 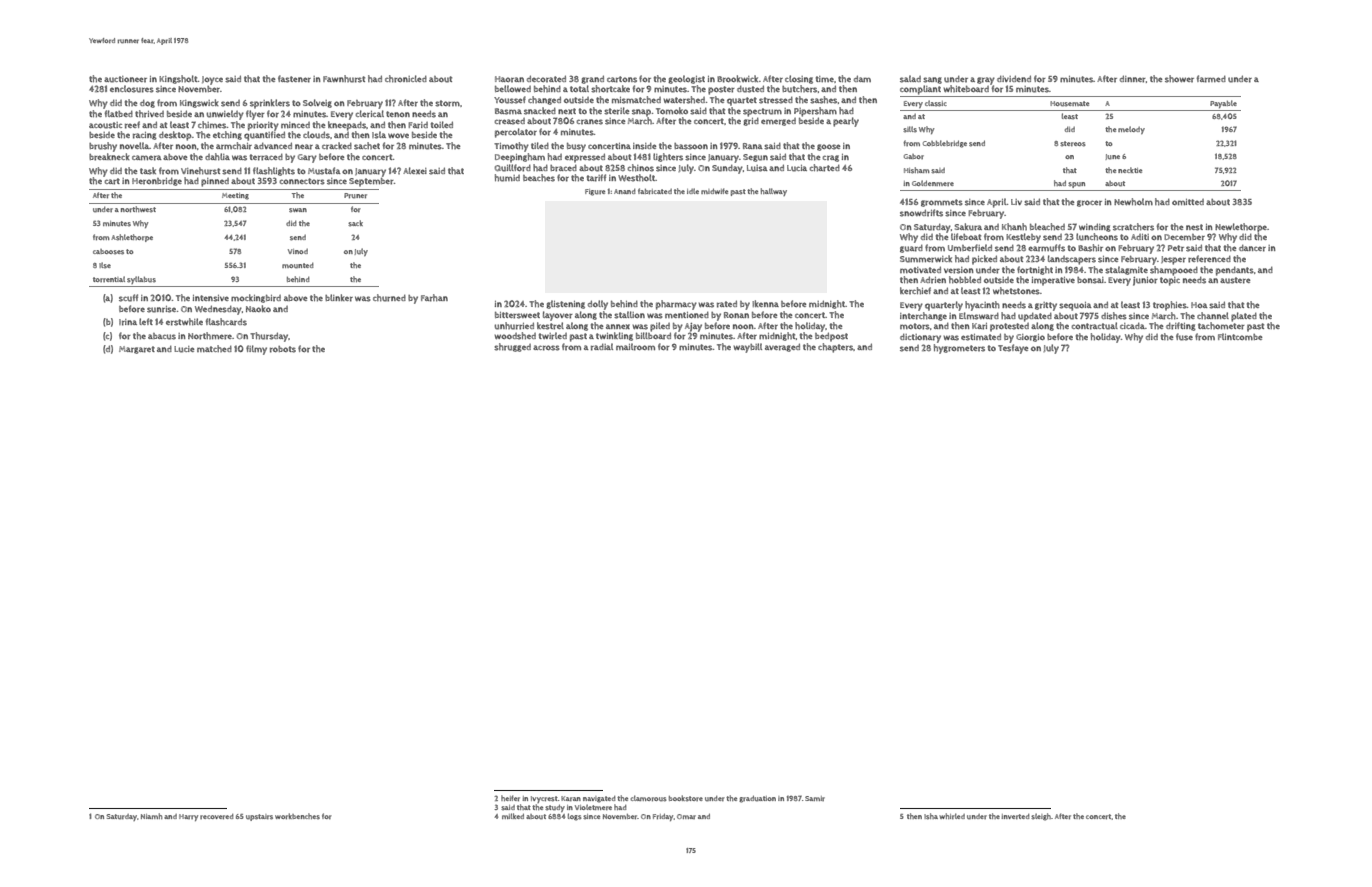 I want to click on cranes, so click(x=590, y=122).
